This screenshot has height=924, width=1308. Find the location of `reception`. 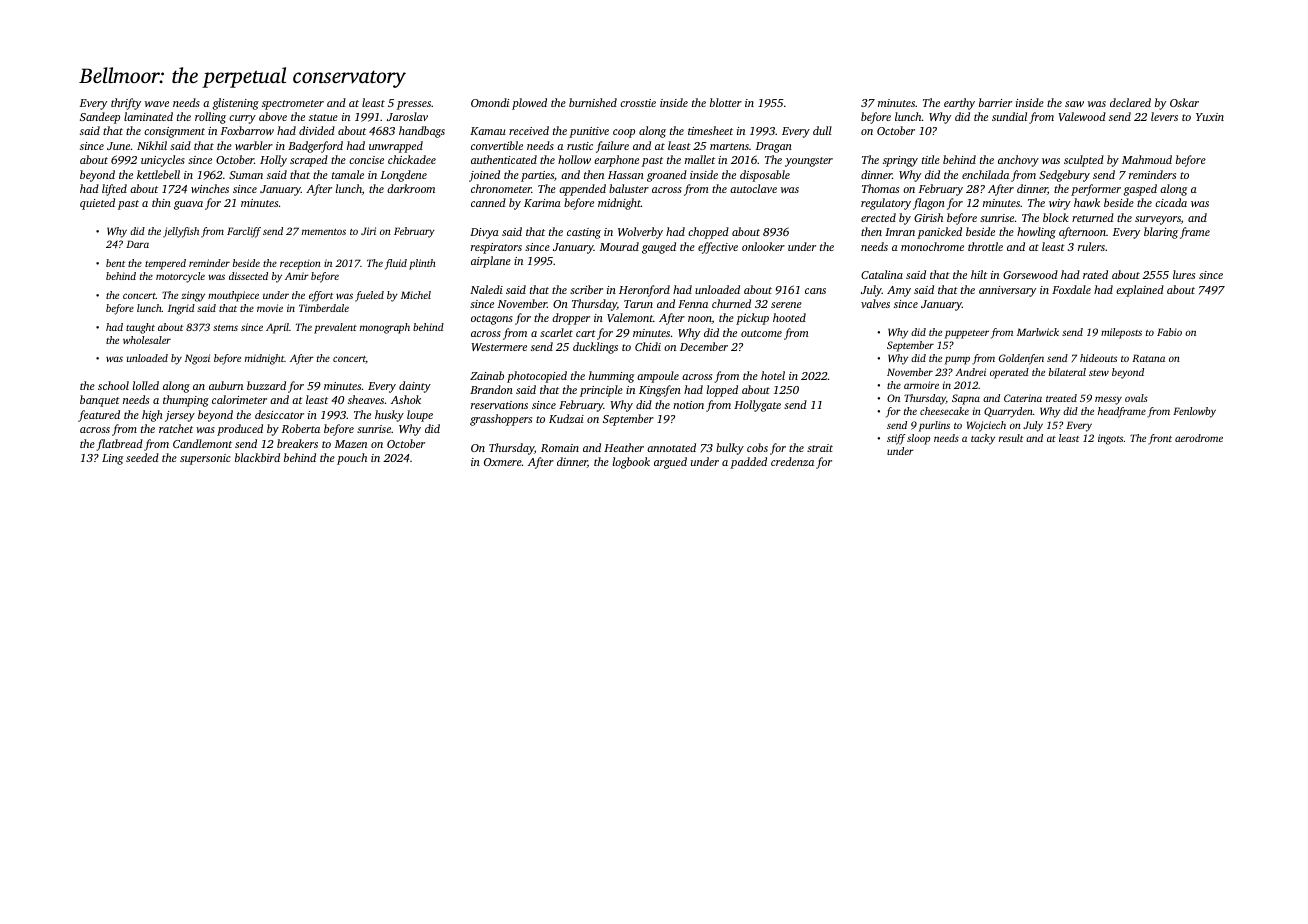

reception is located at coordinates (300, 264).
